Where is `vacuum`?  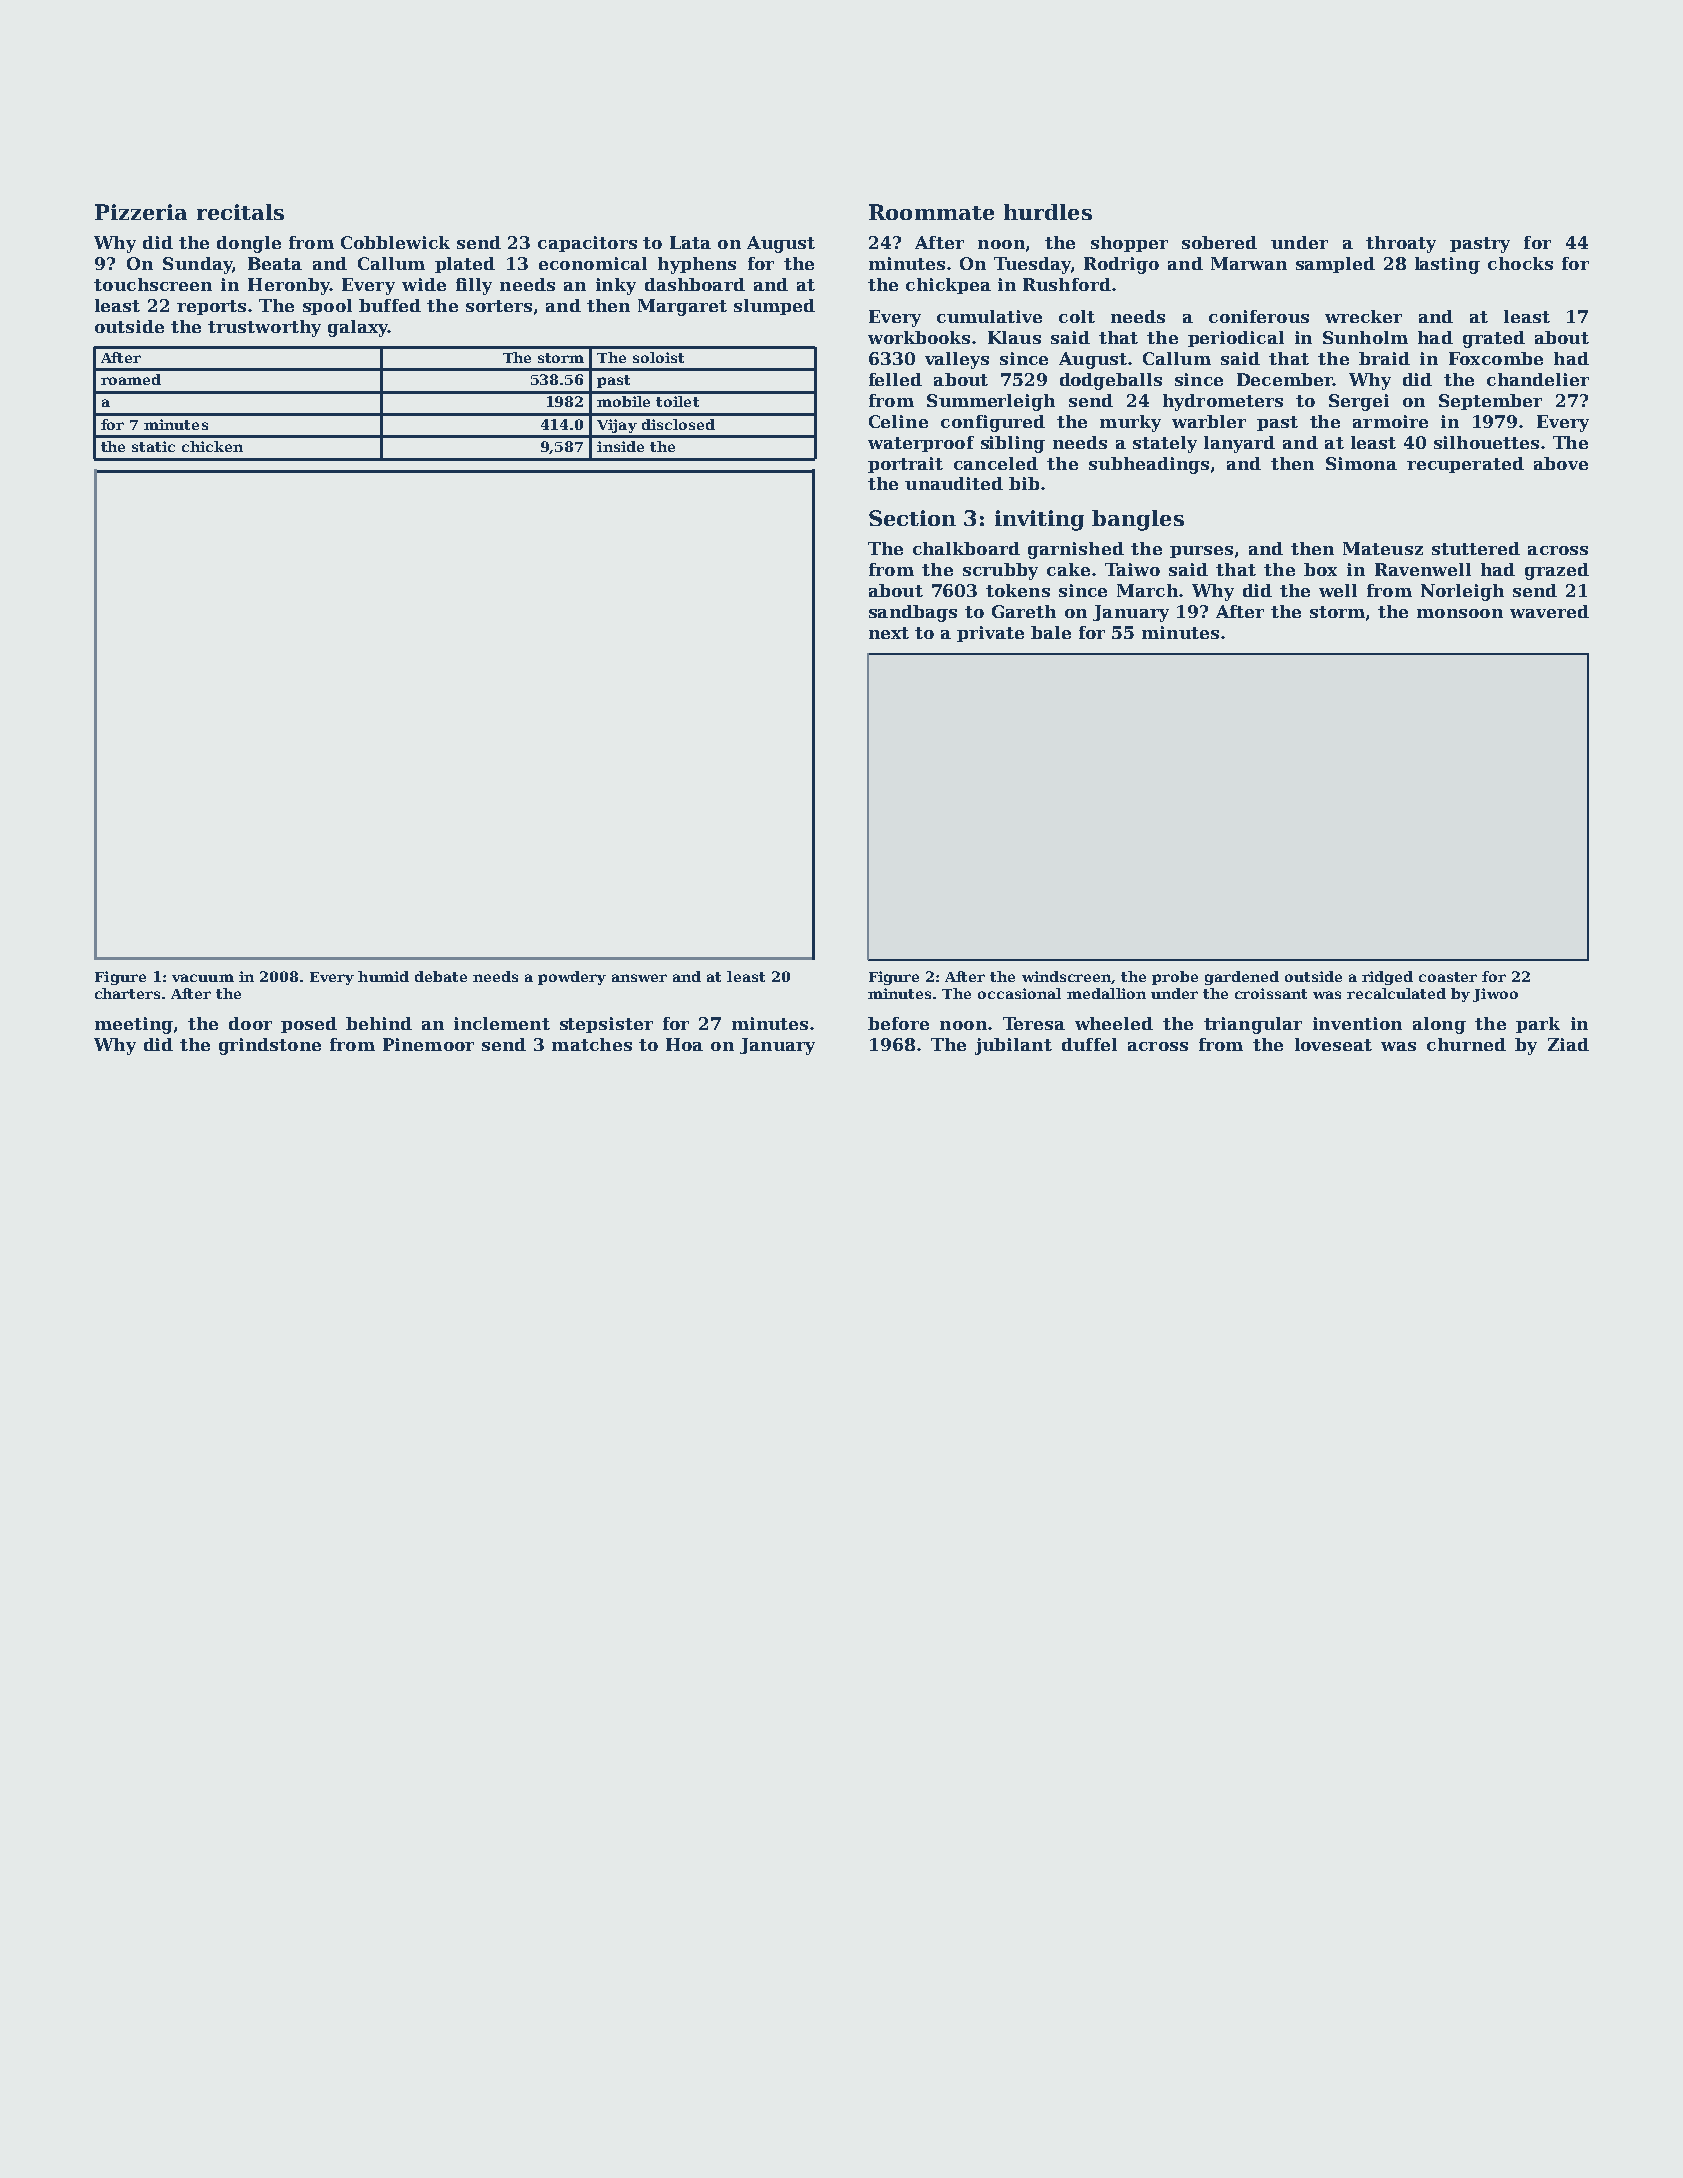 vacuum is located at coordinates (203, 978).
